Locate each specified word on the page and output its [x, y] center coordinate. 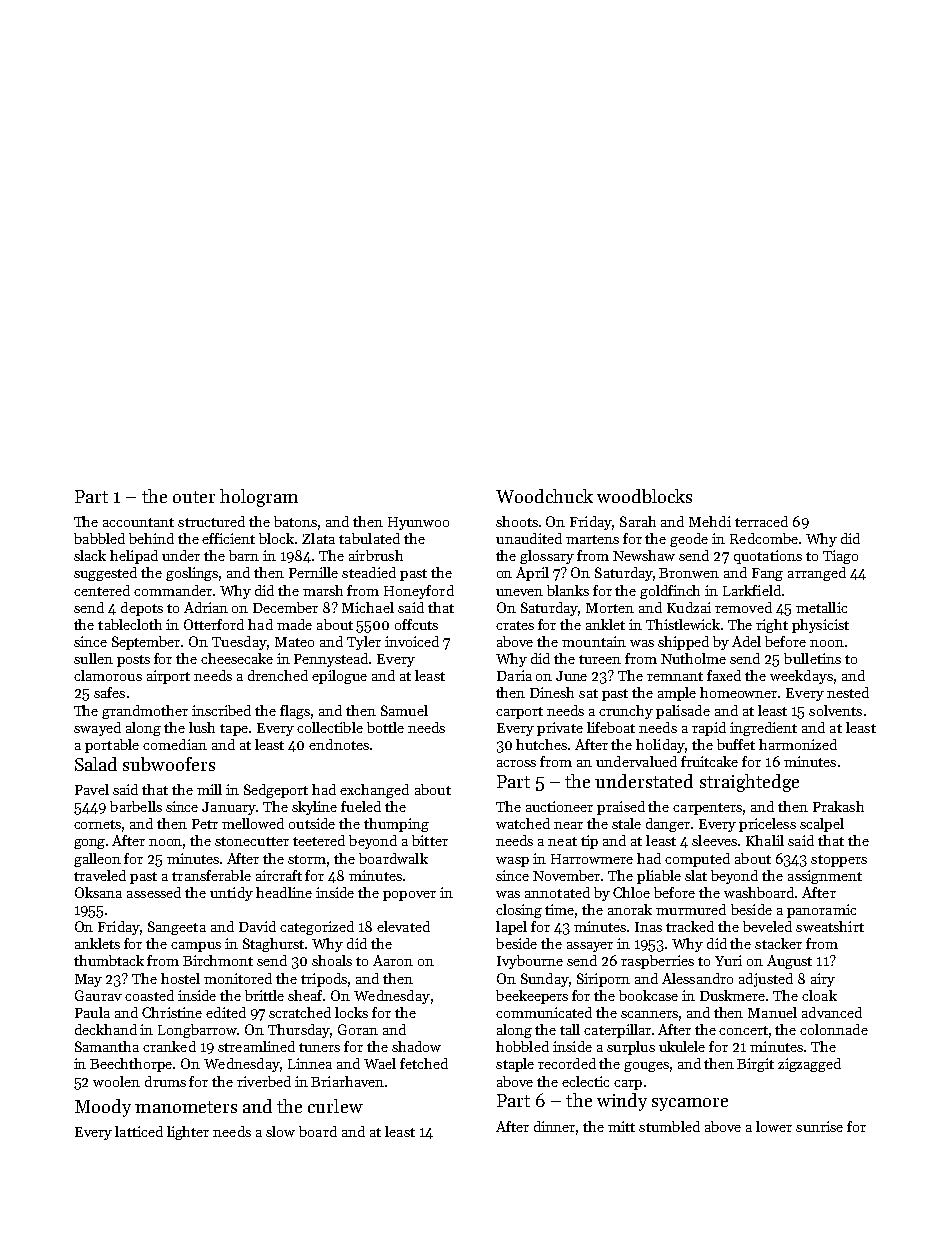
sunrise [819, 1126]
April [532, 574]
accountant [138, 522]
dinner [555, 1127]
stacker [778, 943]
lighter [188, 1133]
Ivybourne [530, 962]
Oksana [98, 892]
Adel [746, 641]
